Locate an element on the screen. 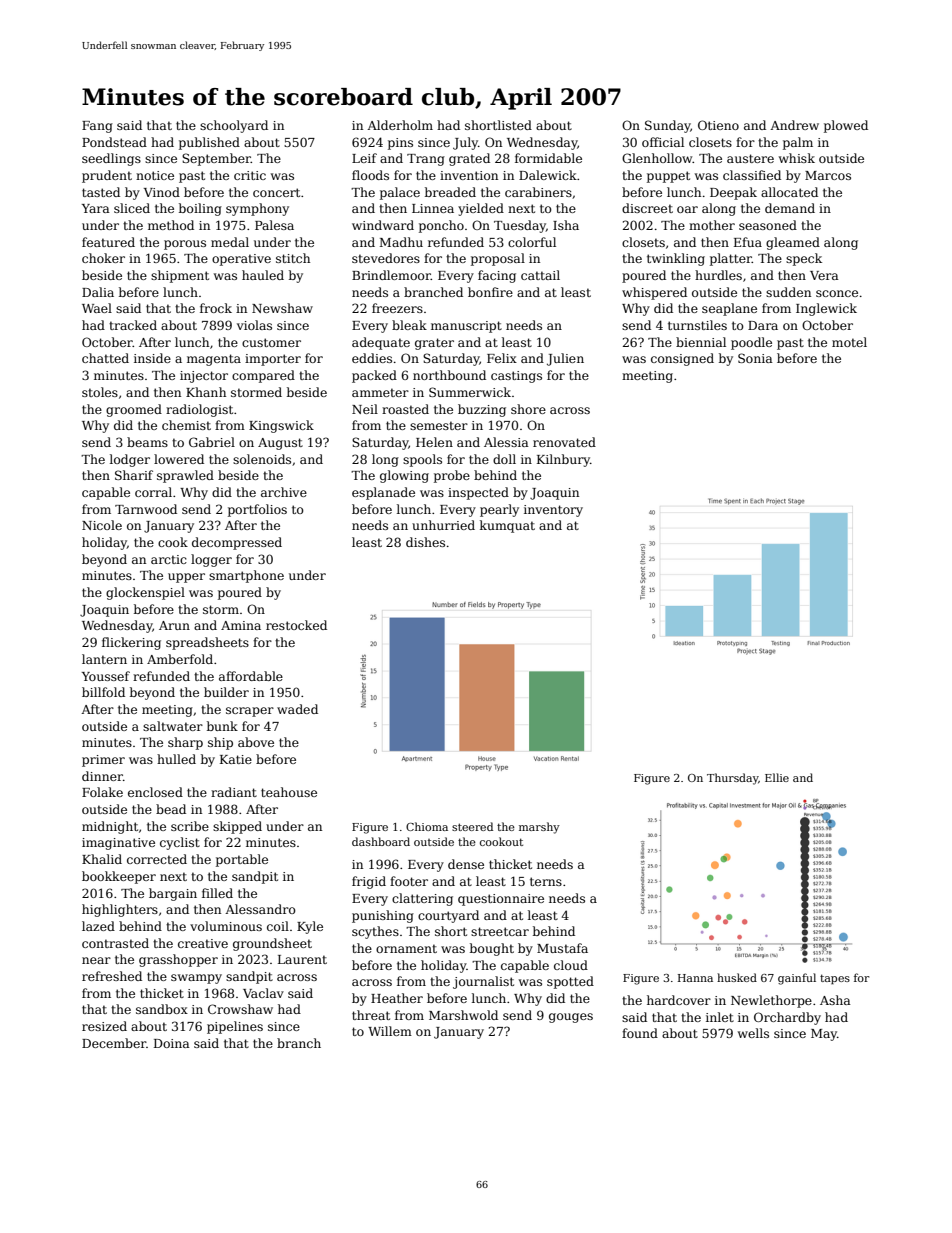 Image resolution: width=952 pixels, height=1233 pixels. questionnaire is located at coordinates (501, 900).
